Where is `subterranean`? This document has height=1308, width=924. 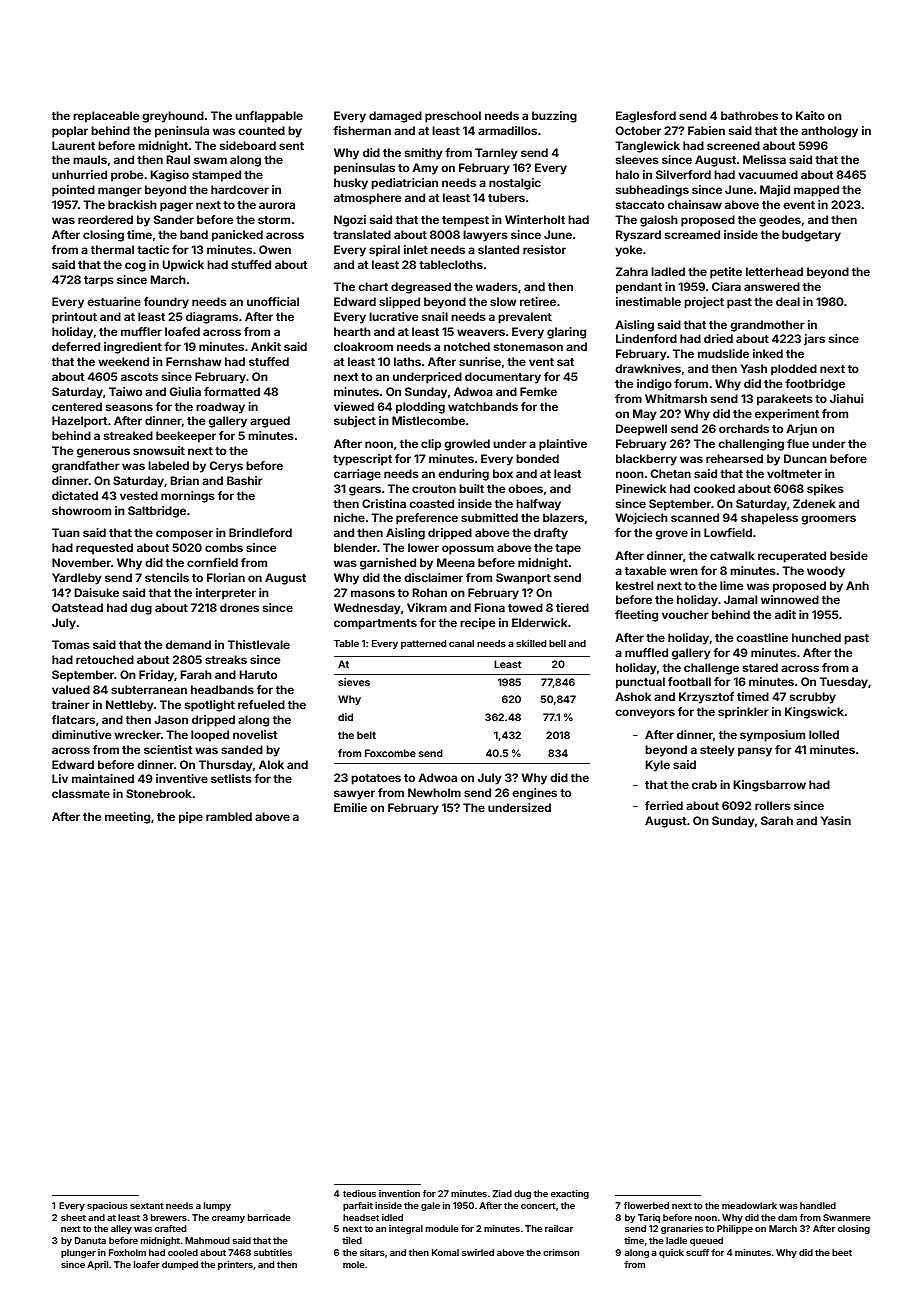
subterranean is located at coordinates (149, 689).
